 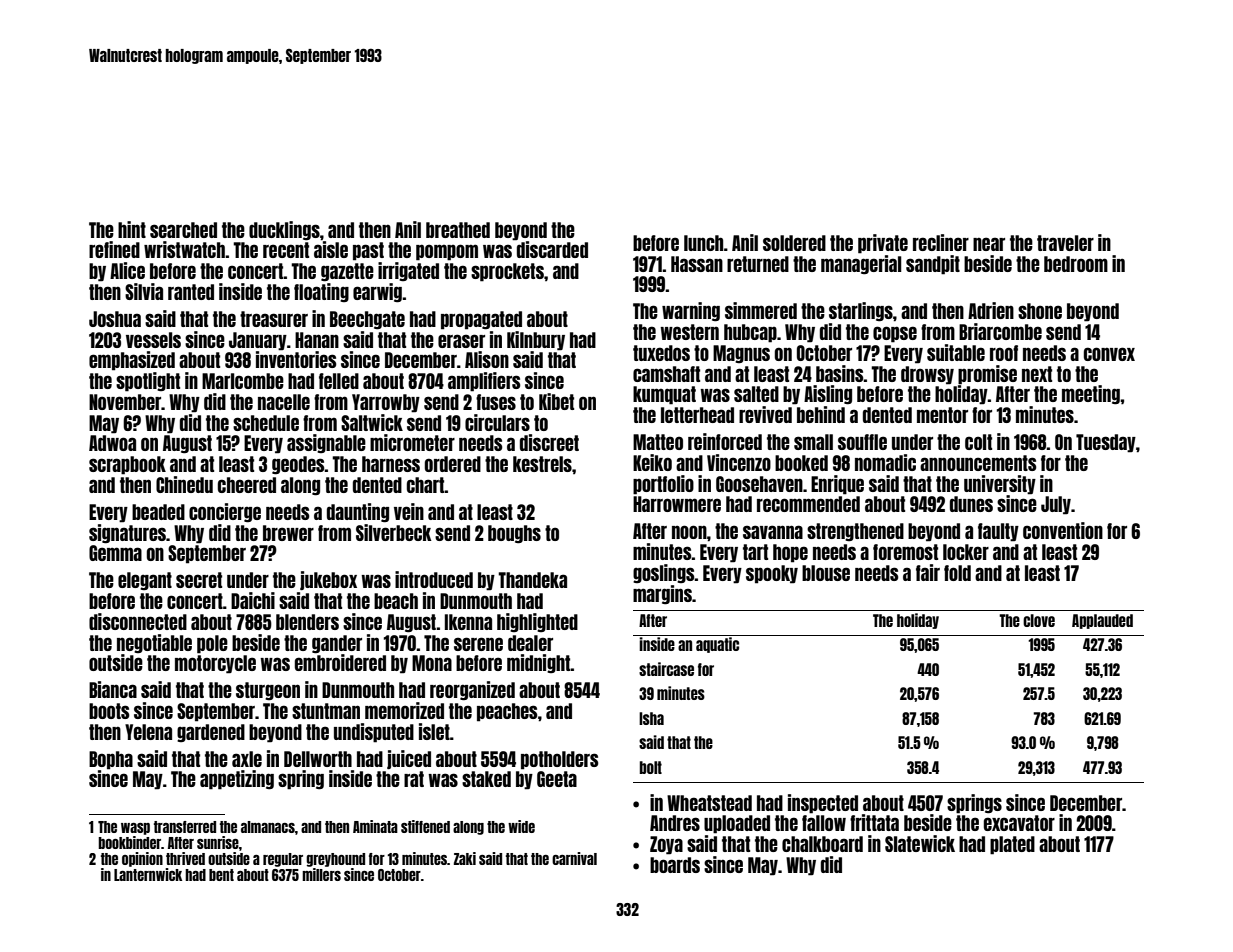 I want to click on searched, so click(x=183, y=230).
